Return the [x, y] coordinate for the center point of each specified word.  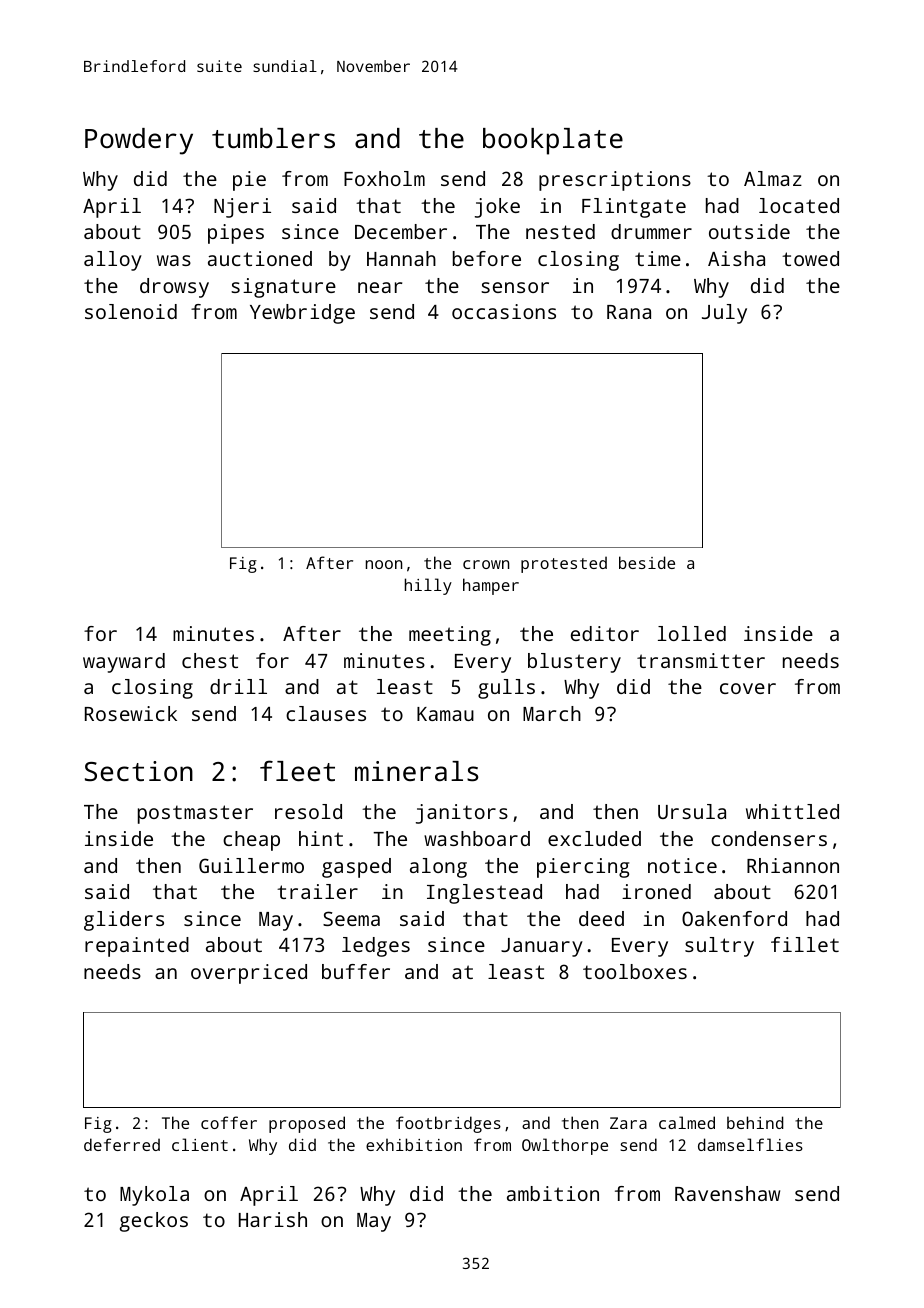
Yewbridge [302, 314]
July [724, 314]
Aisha [736, 258]
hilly [428, 586]
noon [384, 564]
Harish [273, 1219]
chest [210, 660]
